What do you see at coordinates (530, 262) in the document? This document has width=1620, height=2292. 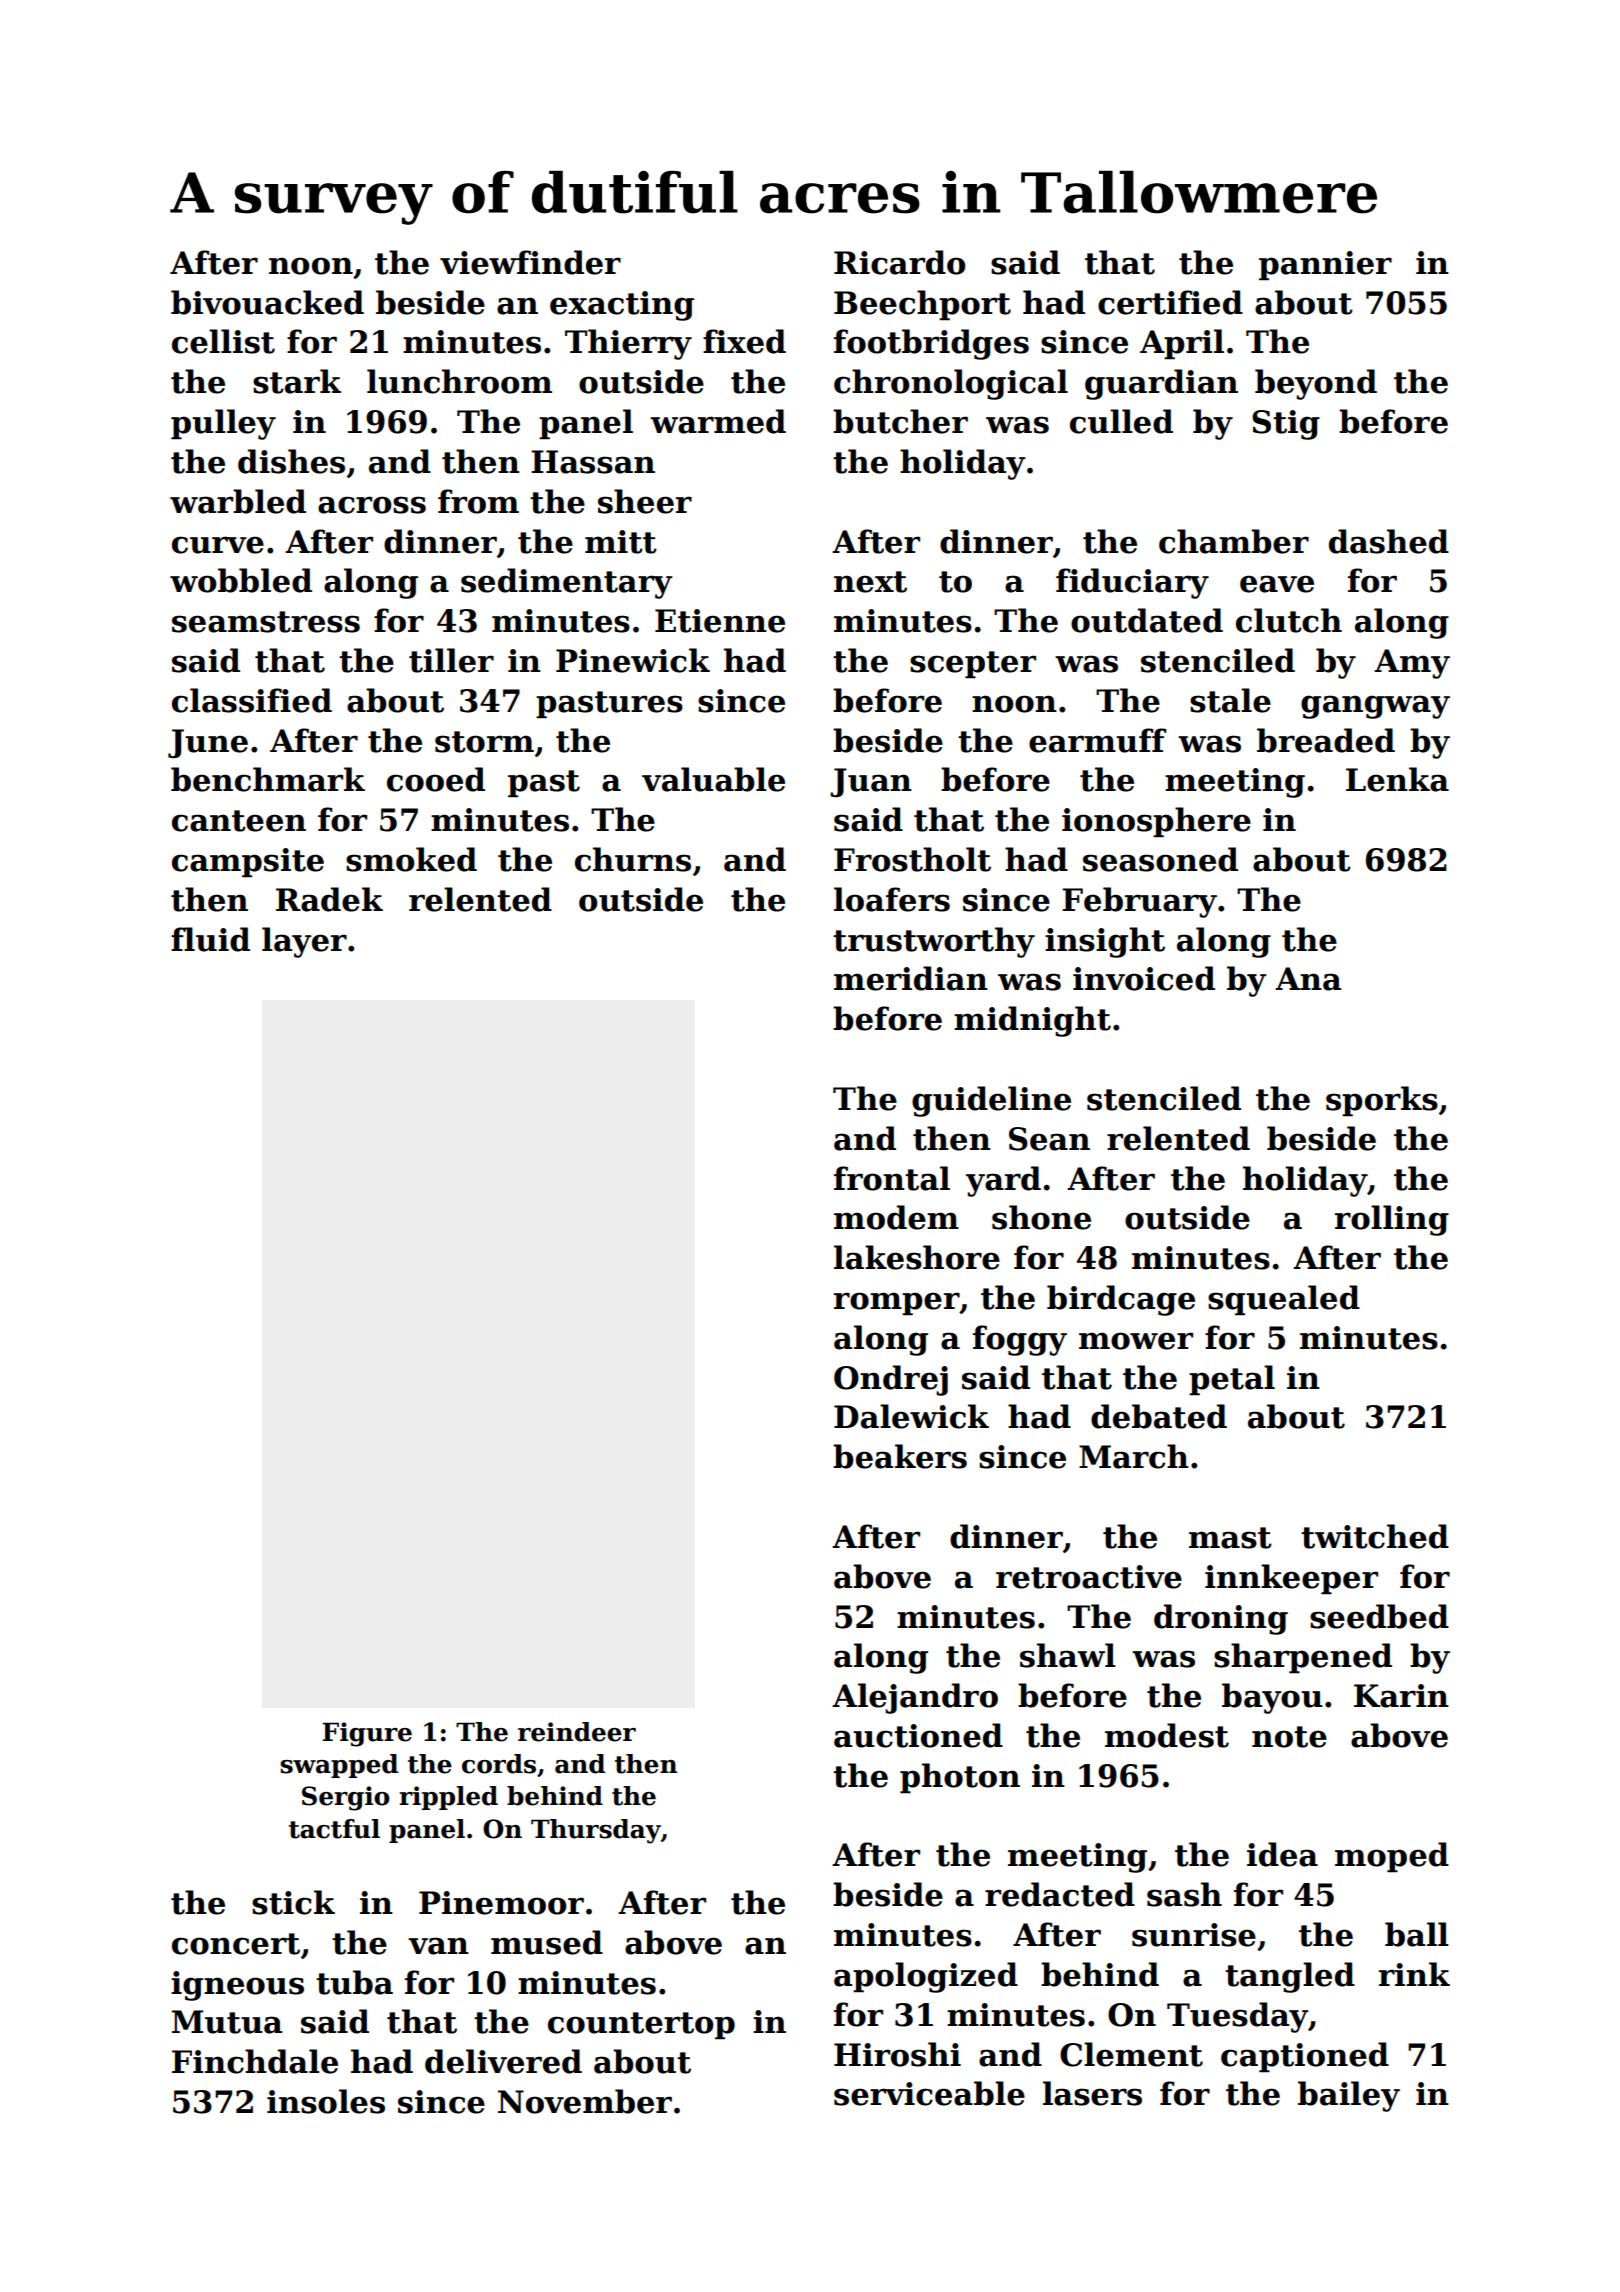 I see `viewfinder` at bounding box center [530, 262].
